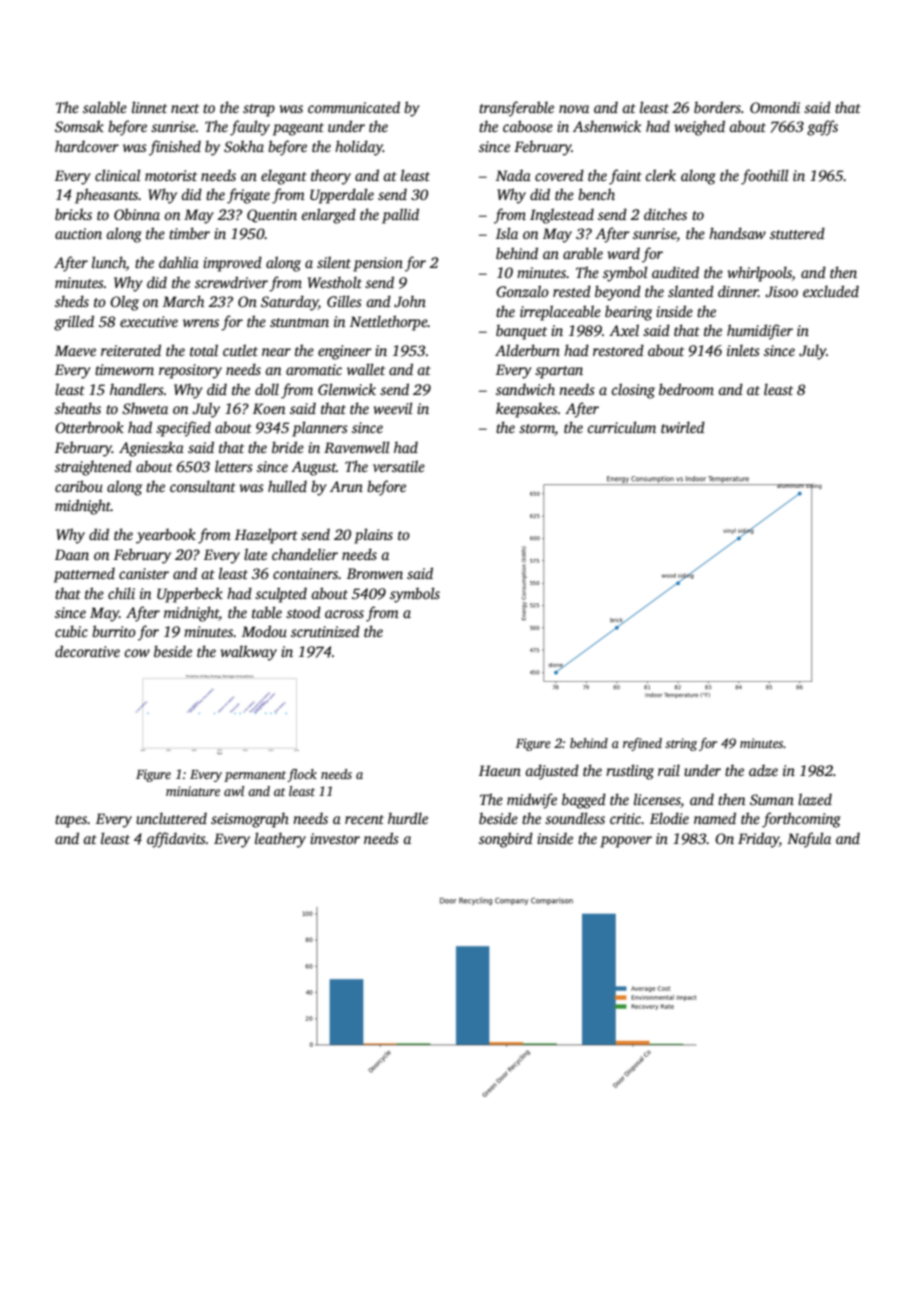 The height and width of the page is (1314, 924). Describe the element at coordinates (375, 573) in the page. I see `Bronwen` at that location.
